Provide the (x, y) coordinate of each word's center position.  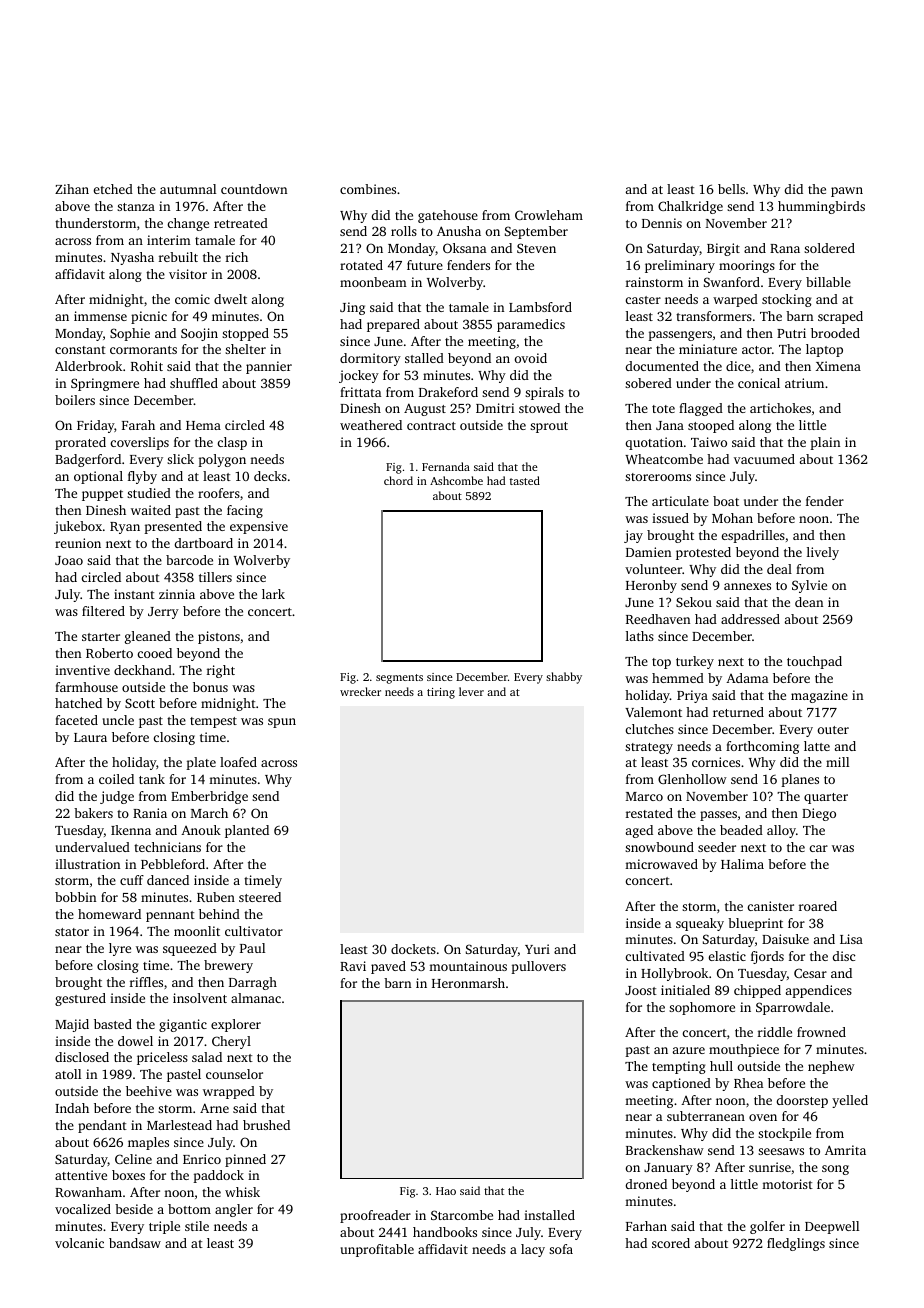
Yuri (537, 949)
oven (763, 1117)
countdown (254, 189)
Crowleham (549, 215)
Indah (72, 1108)
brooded (835, 333)
